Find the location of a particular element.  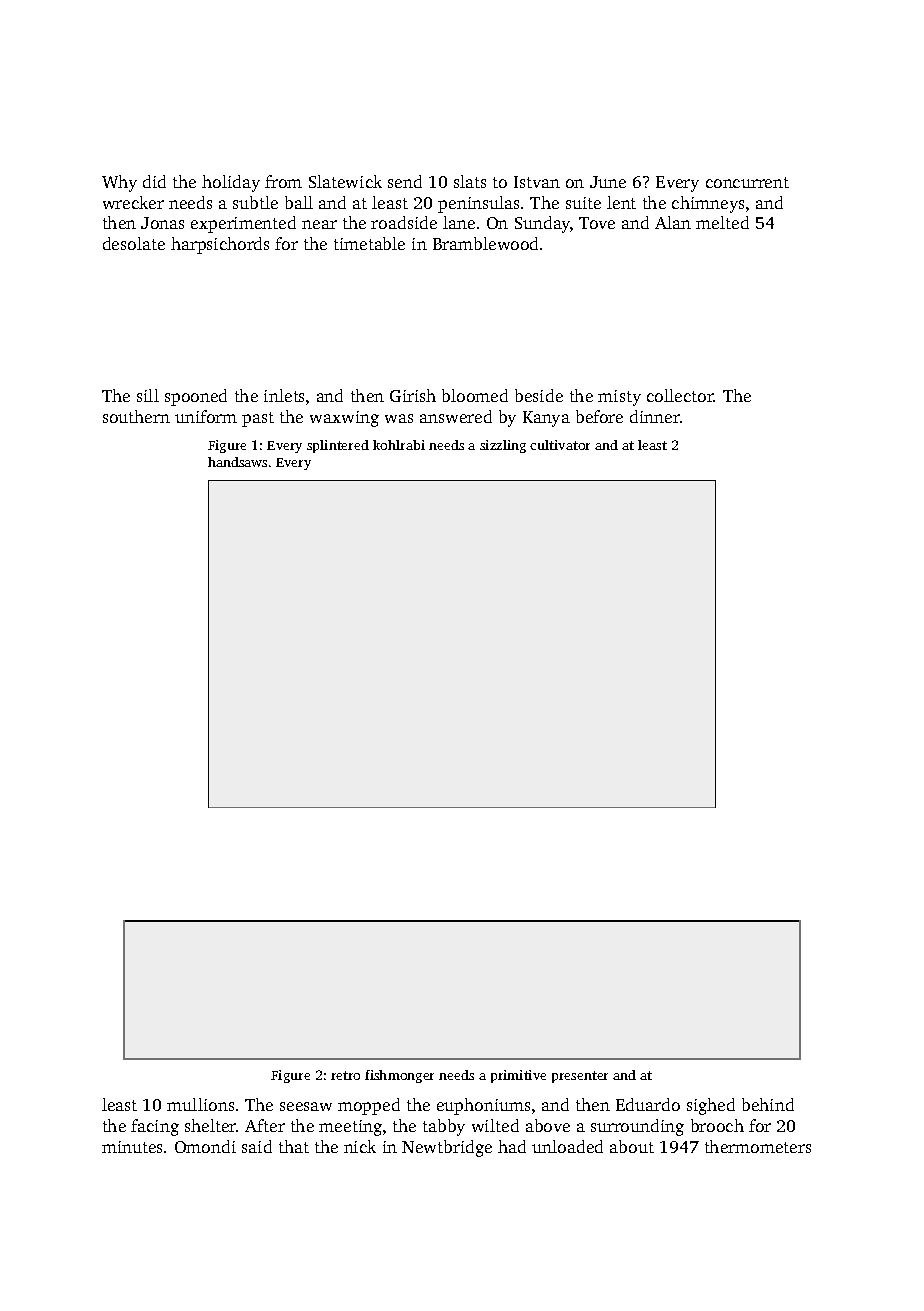

collector is located at coordinates (680, 395).
